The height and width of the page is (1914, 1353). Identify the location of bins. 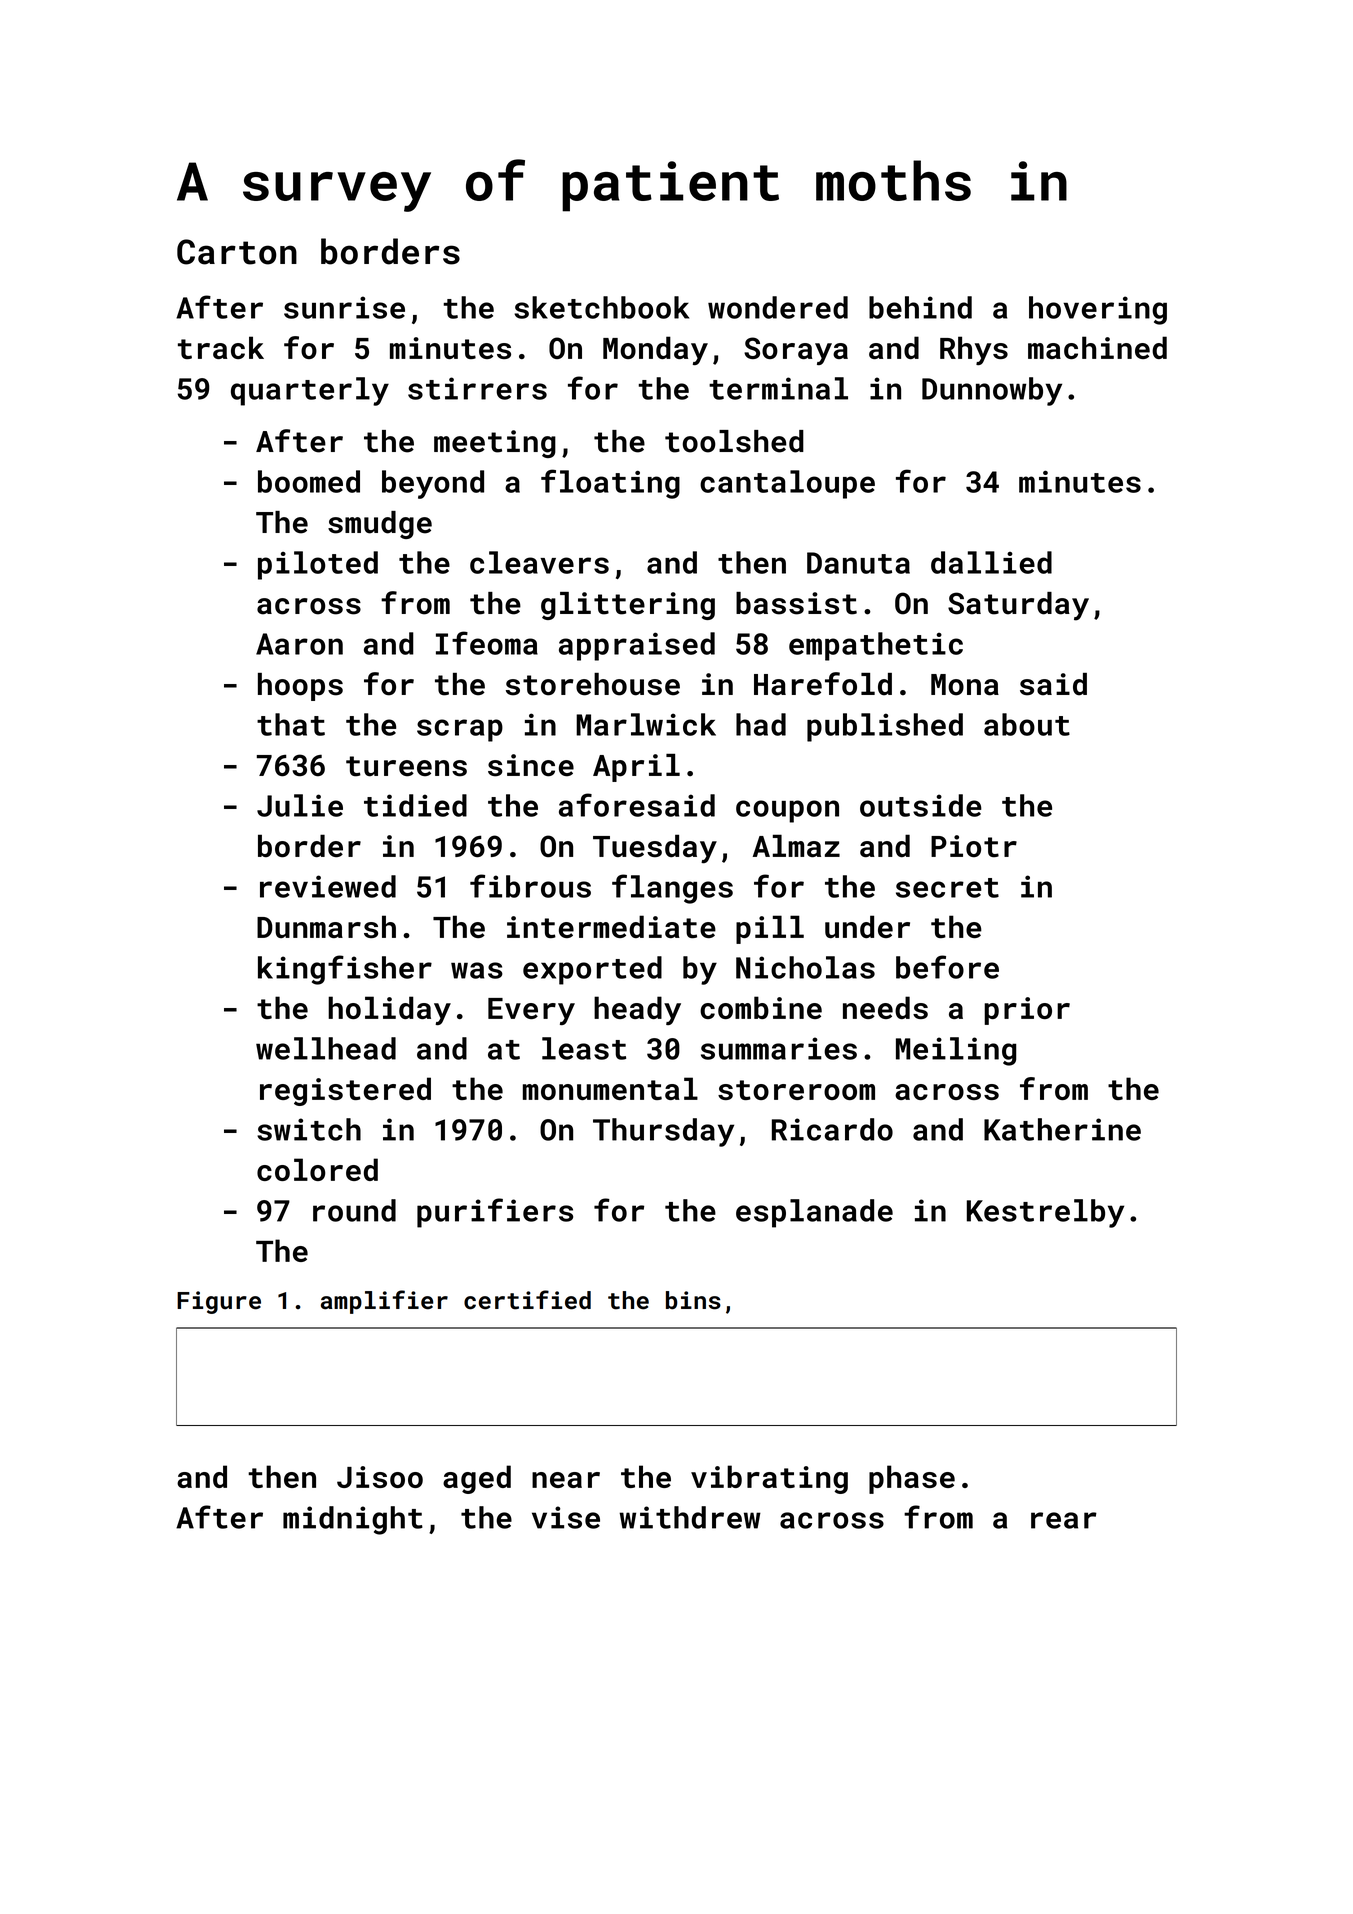
(693, 1300).
